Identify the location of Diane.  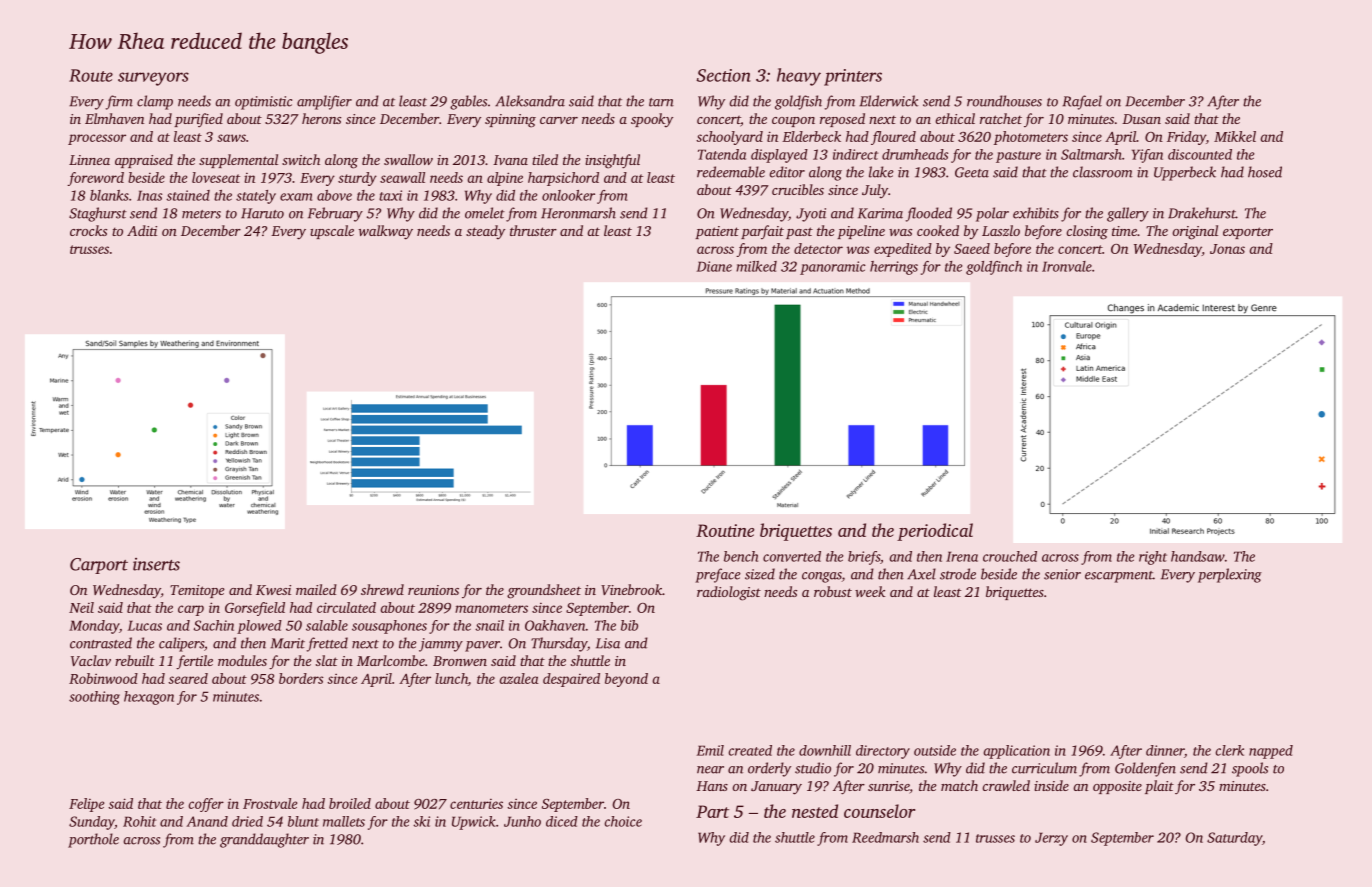
(714, 266).
